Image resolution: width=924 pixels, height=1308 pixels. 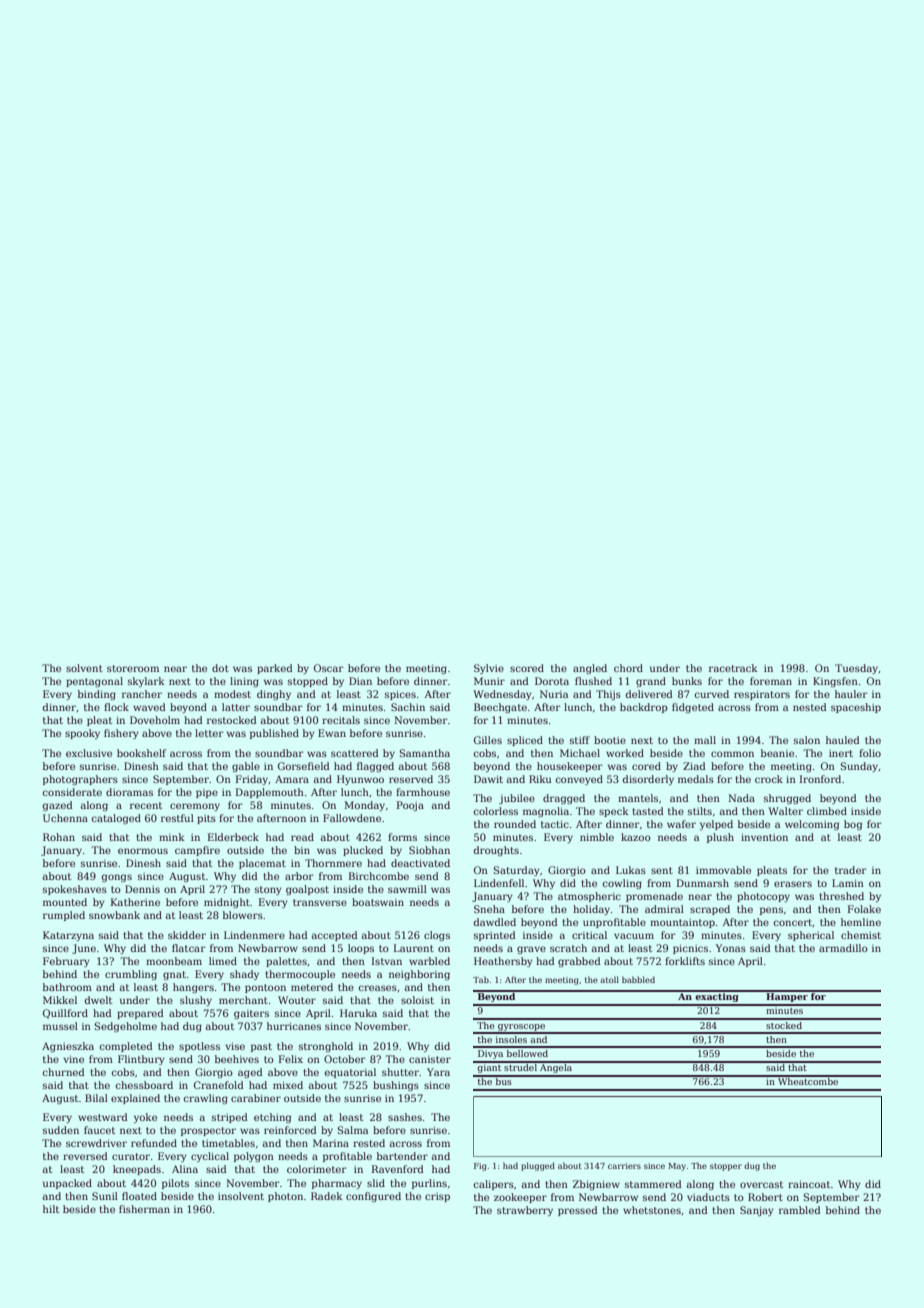 I want to click on cyclical, so click(x=210, y=1157).
